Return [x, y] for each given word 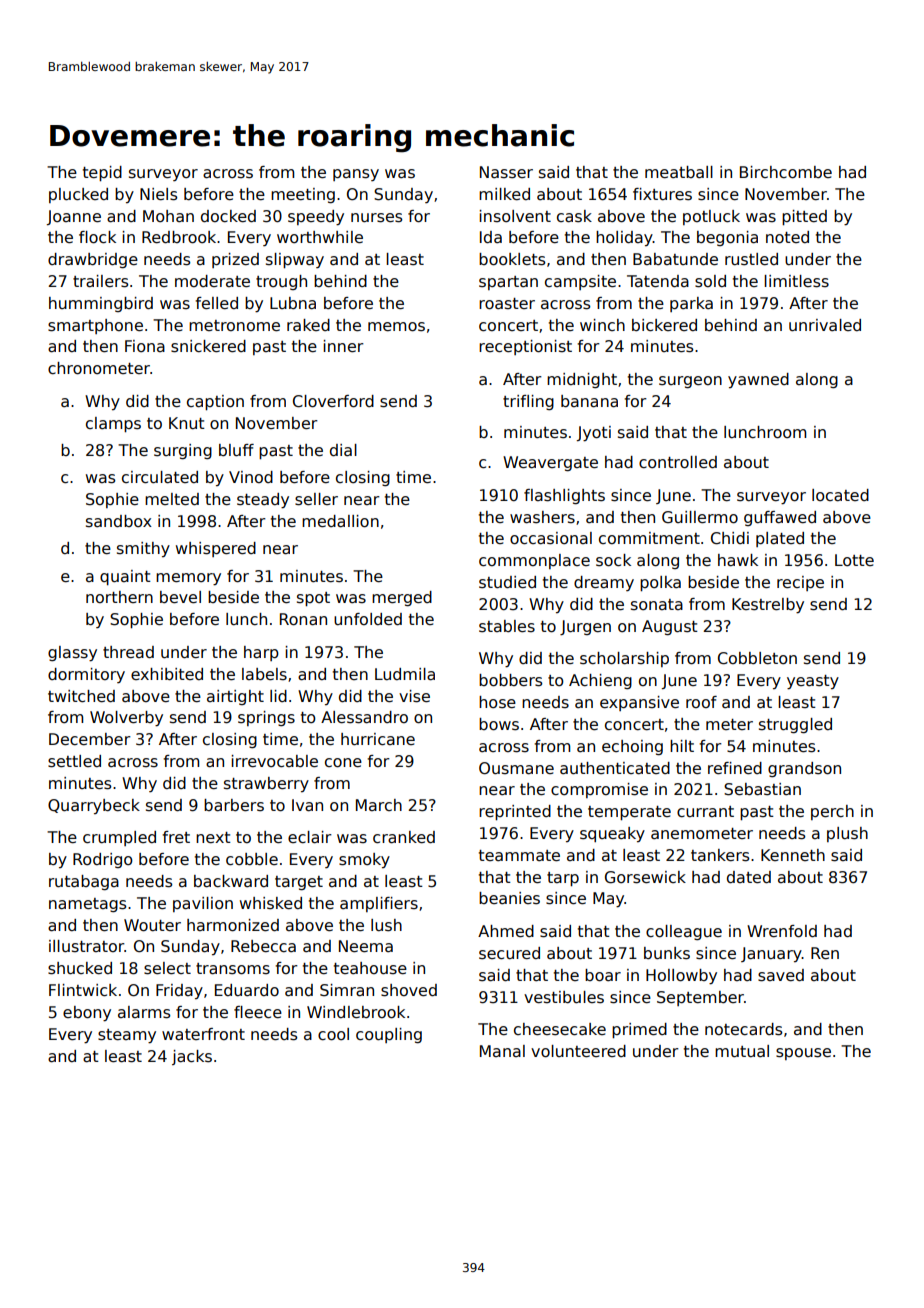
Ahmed [506, 931]
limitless [796, 281]
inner [343, 346]
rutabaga [84, 882]
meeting [303, 195]
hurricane [378, 739]
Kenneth [793, 855]
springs [266, 718]
